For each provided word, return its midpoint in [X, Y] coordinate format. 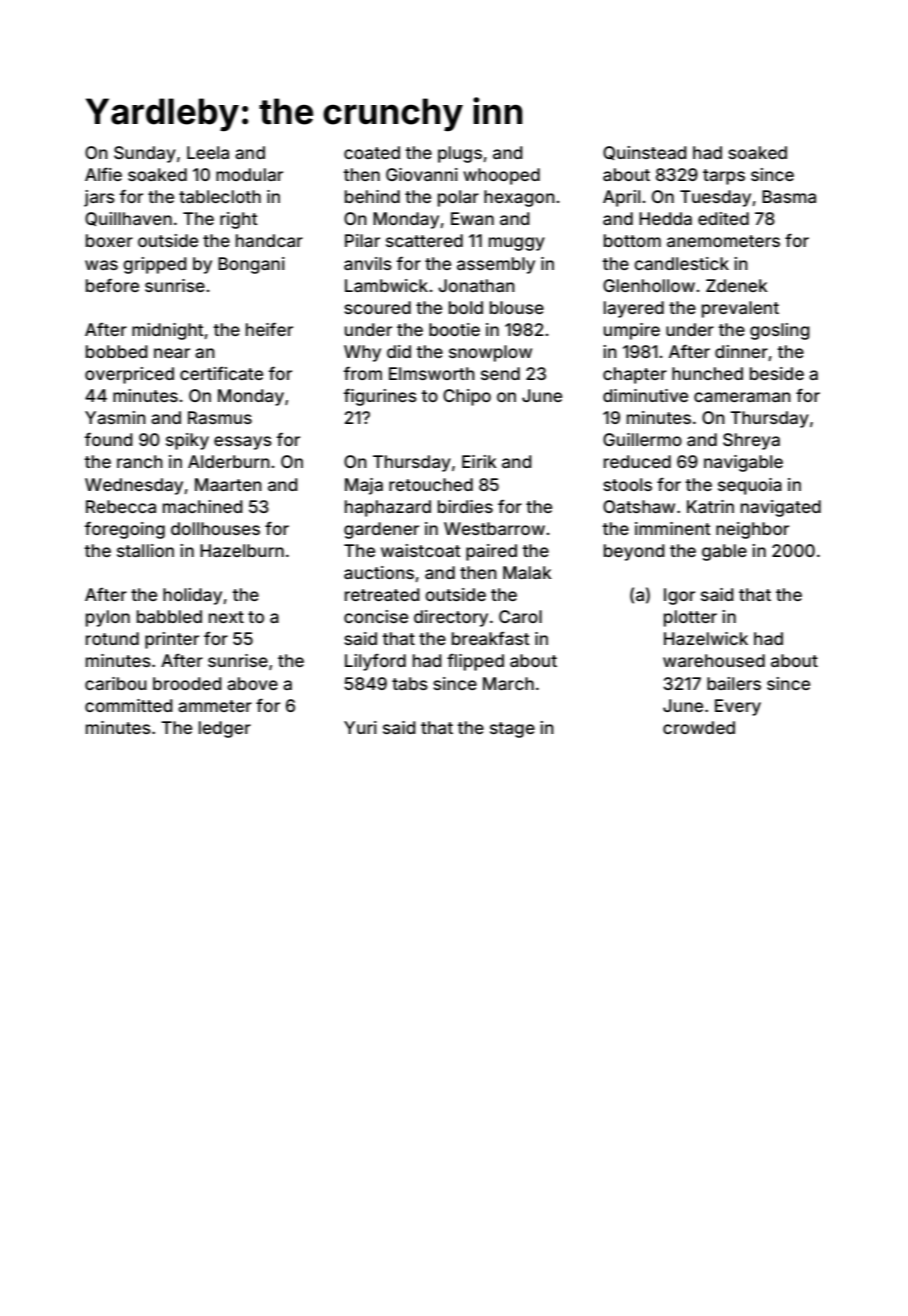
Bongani [251, 265]
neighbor [752, 530]
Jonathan [476, 285]
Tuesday [715, 198]
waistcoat [420, 550]
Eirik [479, 461]
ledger [225, 729]
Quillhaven [128, 219]
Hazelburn [242, 550]
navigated [781, 508]
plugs [460, 154]
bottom [632, 240]
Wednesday [134, 486]
